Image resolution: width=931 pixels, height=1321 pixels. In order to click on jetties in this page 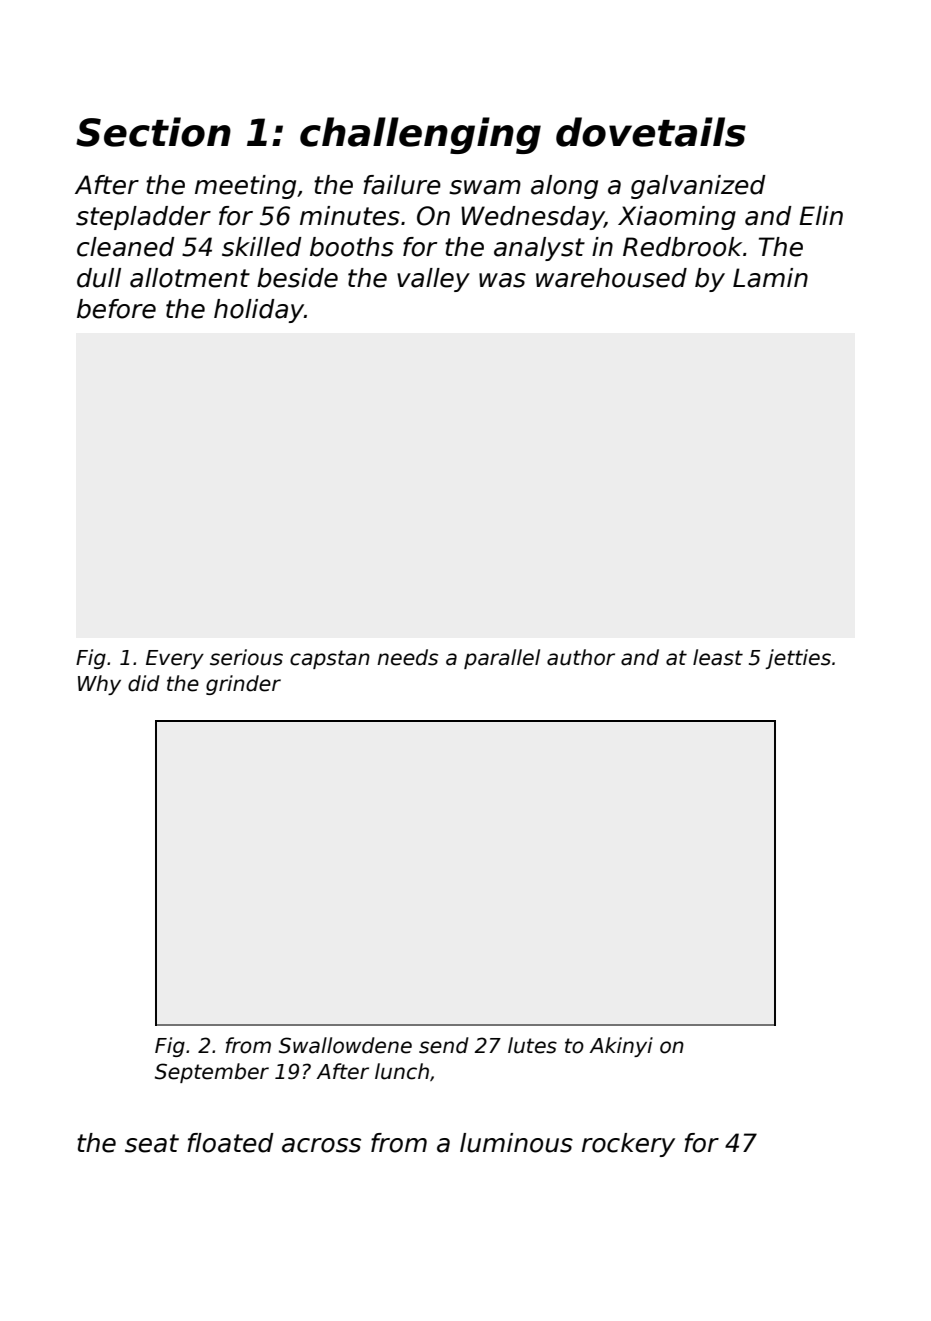, I will do `click(798, 659)`.
